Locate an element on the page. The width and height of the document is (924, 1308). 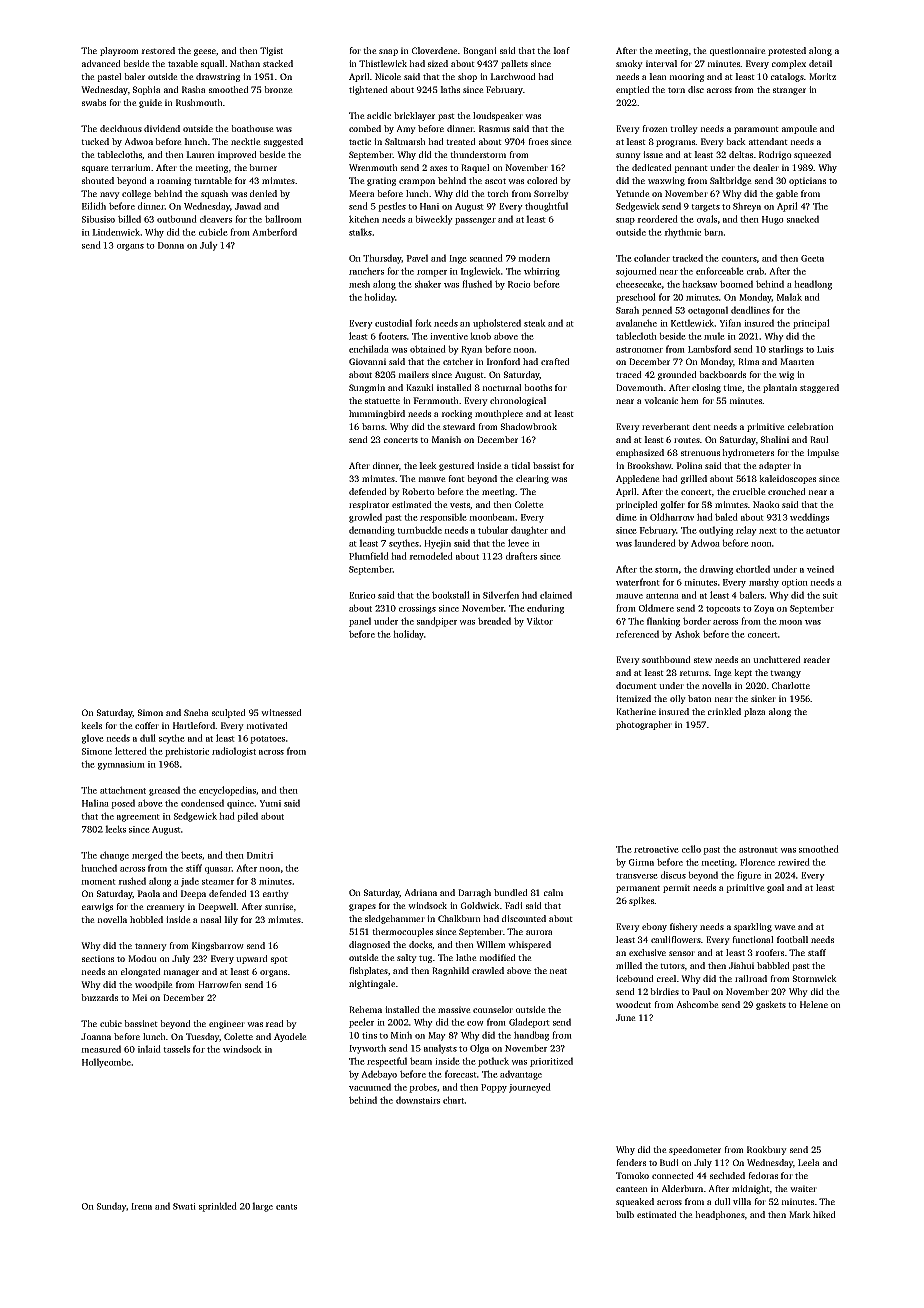
Dmitri is located at coordinates (260, 855).
